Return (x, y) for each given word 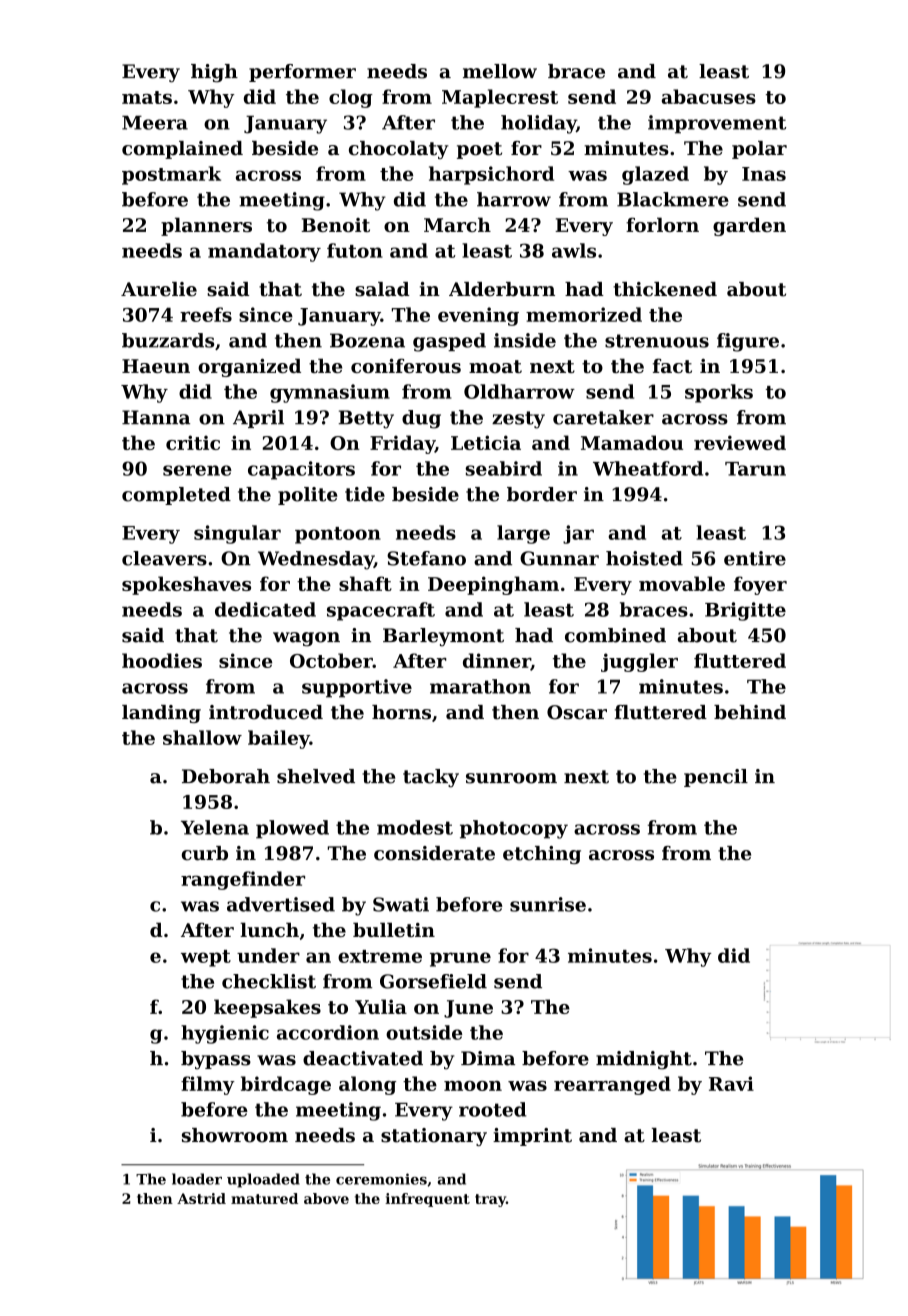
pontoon (338, 535)
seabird (503, 468)
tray (490, 1200)
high (214, 73)
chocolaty (399, 150)
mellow (500, 71)
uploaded (263, 1180)
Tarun (755, 469)
